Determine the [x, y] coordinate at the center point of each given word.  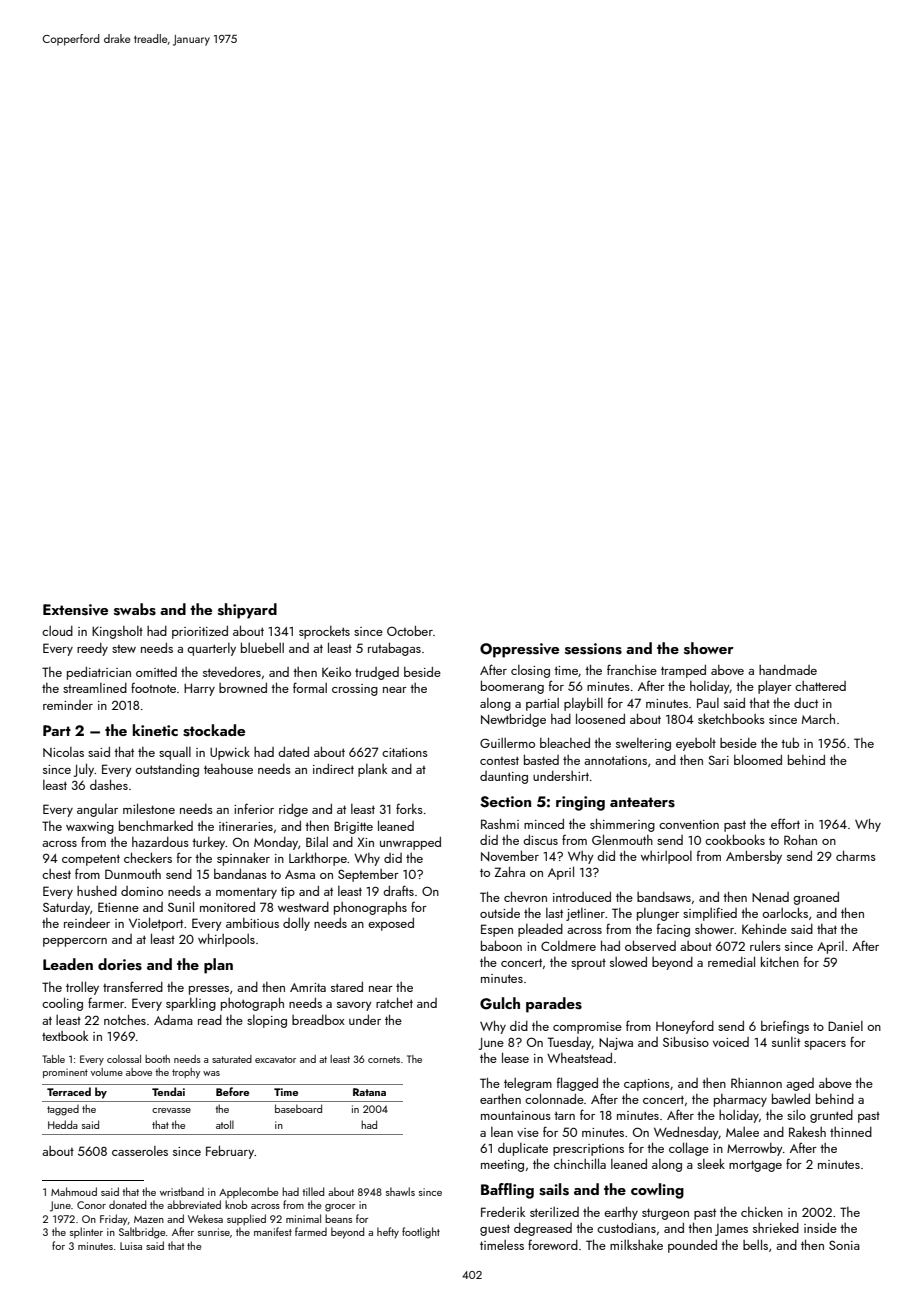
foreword [553, 1244]
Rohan [800, 840]
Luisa [131, 1246]
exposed [391, 924]
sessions [593, 649]
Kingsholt [117, 632]
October [410, 631]
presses [209, 990]
